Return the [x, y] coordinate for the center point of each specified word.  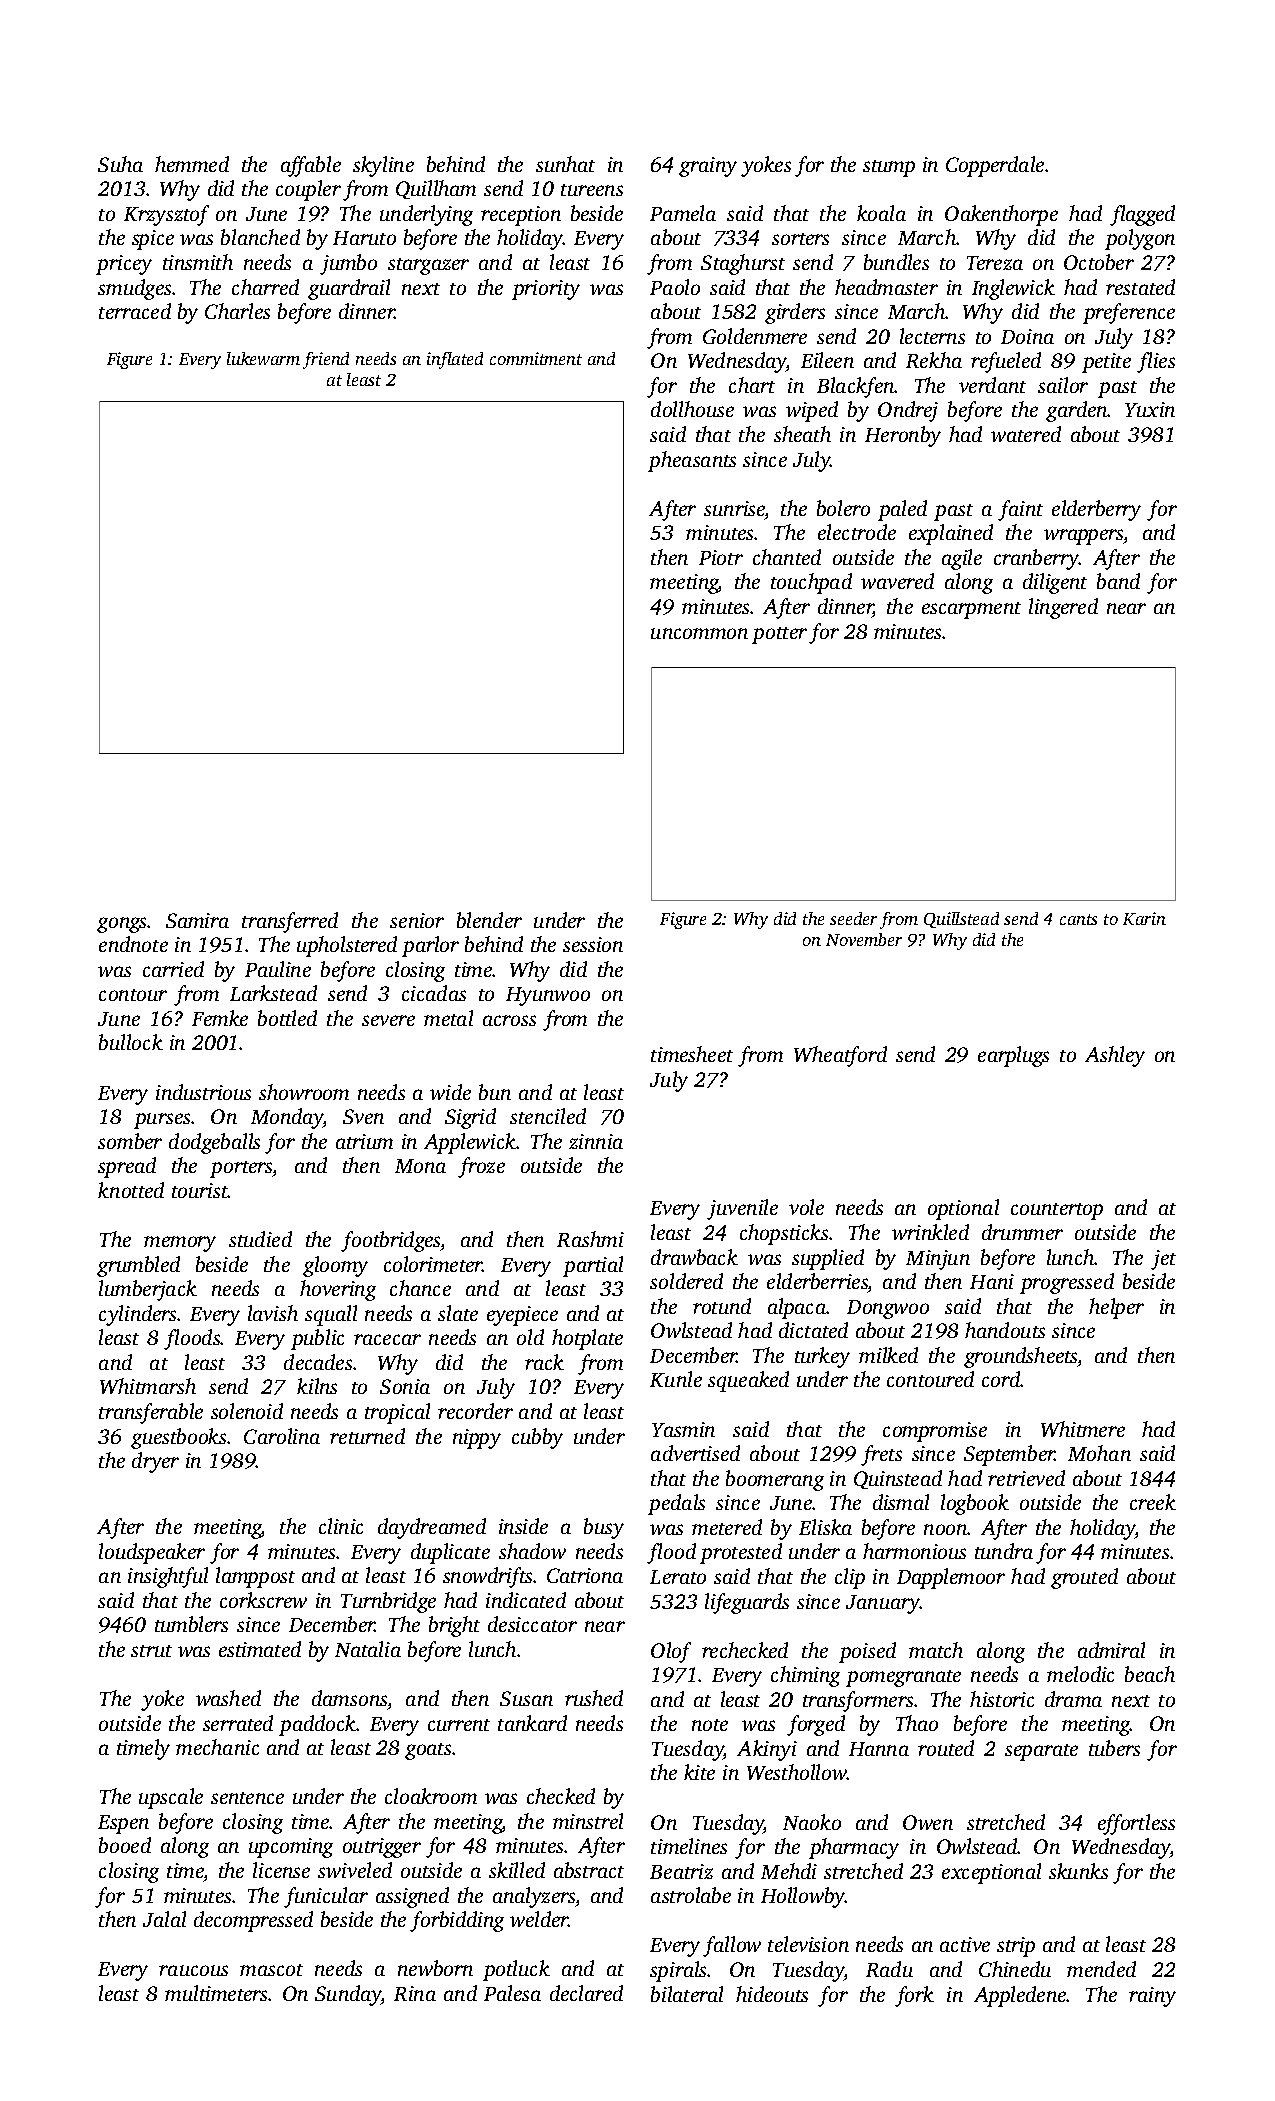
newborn [435, 1968]
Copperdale [995, 166]
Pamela [683, 213]
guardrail [349, 289]
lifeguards [747, 1603]
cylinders [138, 1315]
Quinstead [898, 1479]
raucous [193, 1970]
